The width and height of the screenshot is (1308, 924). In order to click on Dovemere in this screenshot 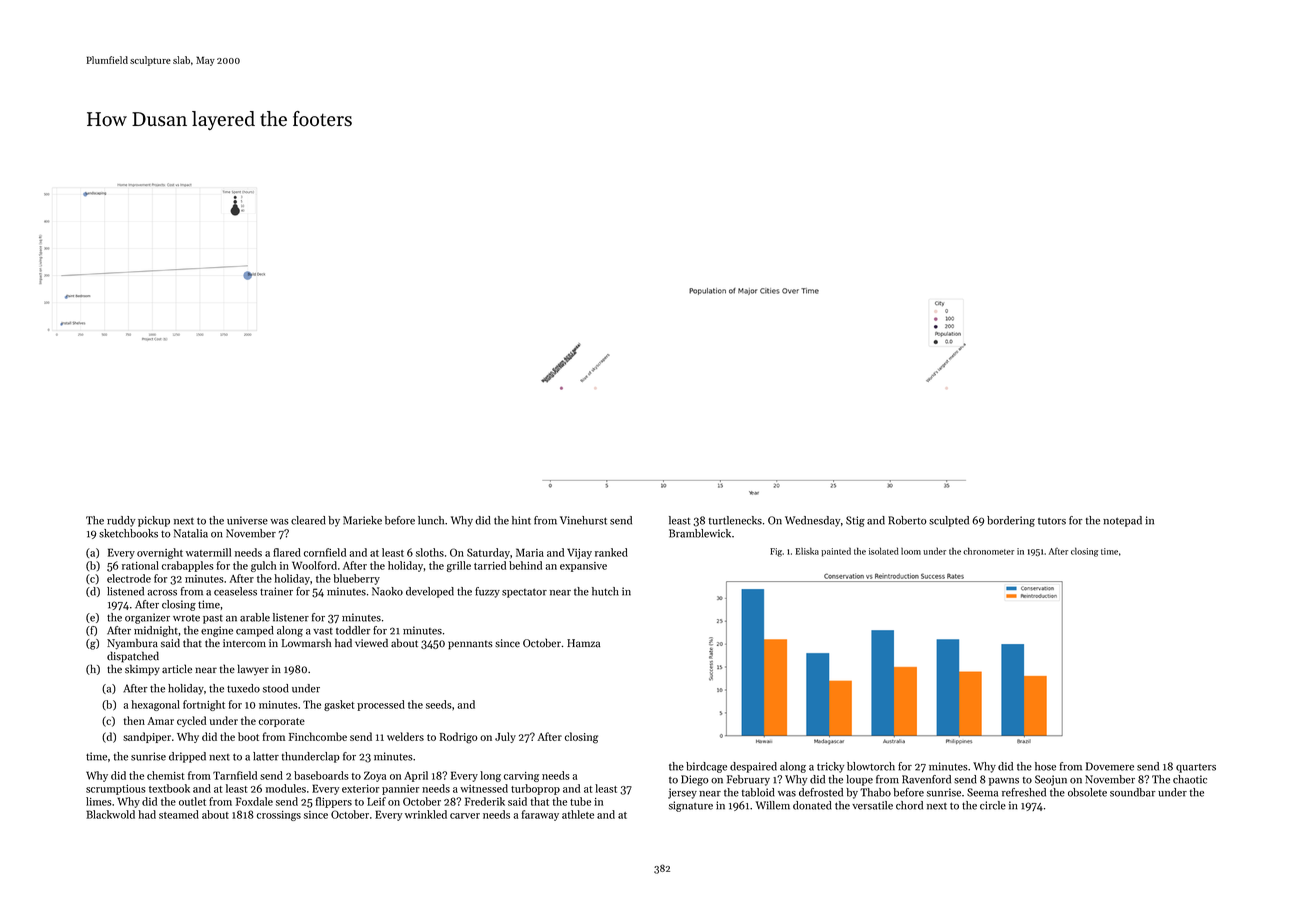, I will do `click(1110, 766)`.
